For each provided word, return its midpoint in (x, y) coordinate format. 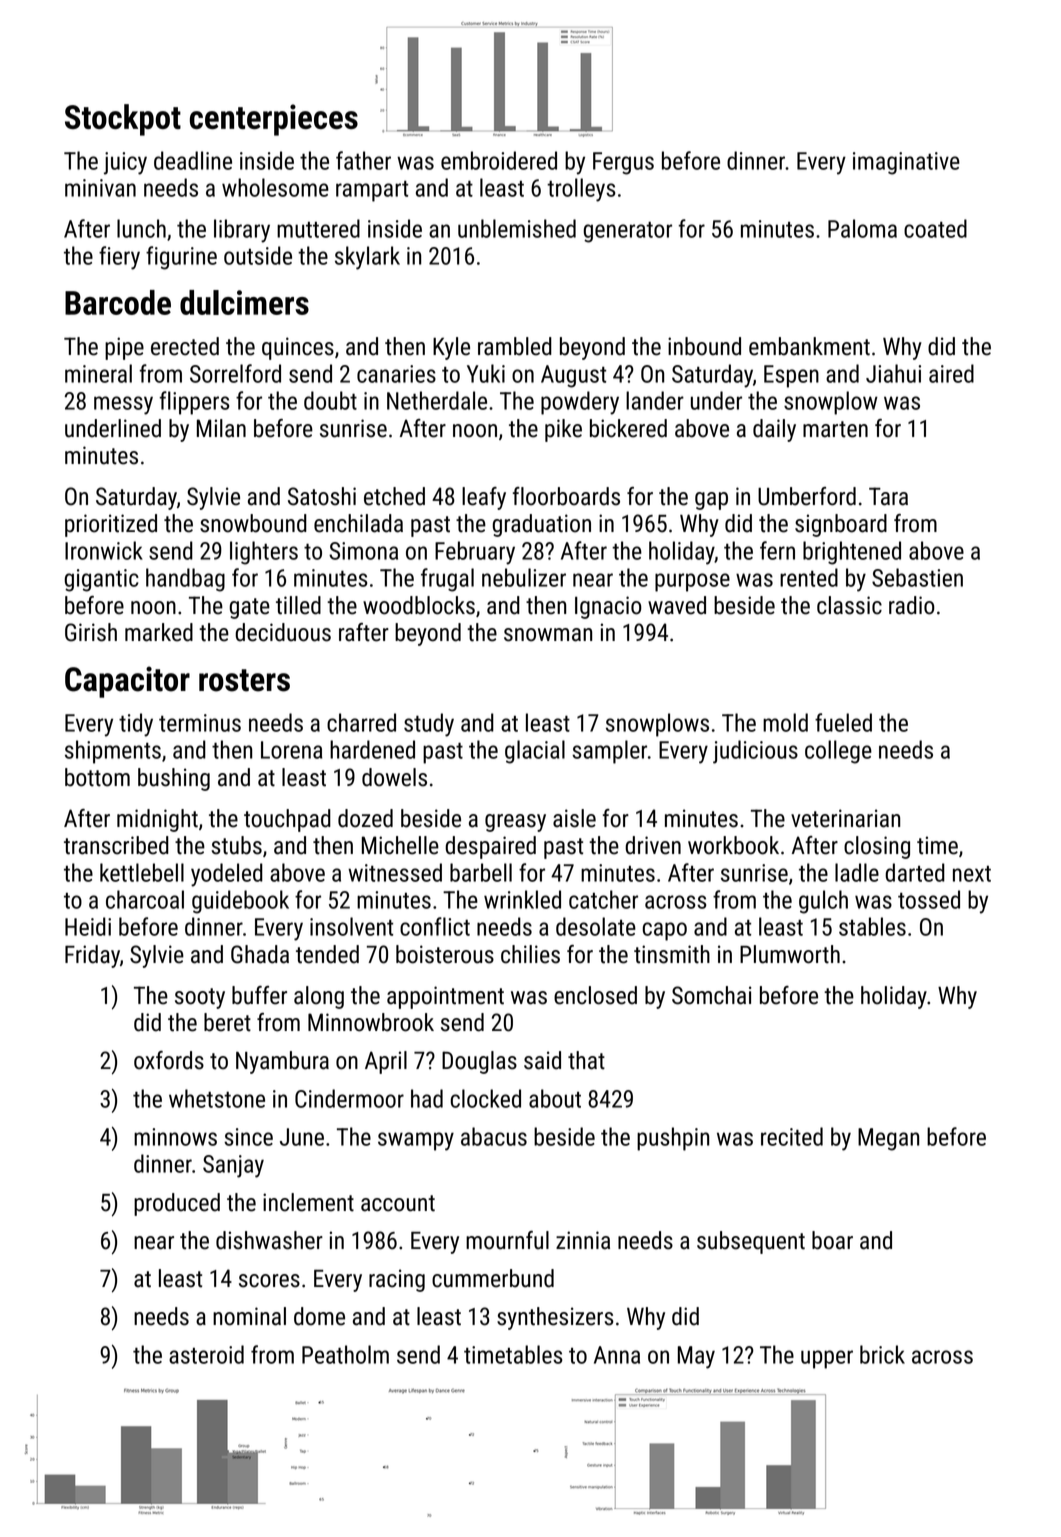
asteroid (206, 1354)
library (242, 231)
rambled (515, 346)
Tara (888, 496)
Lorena (291, 750)
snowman (548, 635)
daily (774, 430)
